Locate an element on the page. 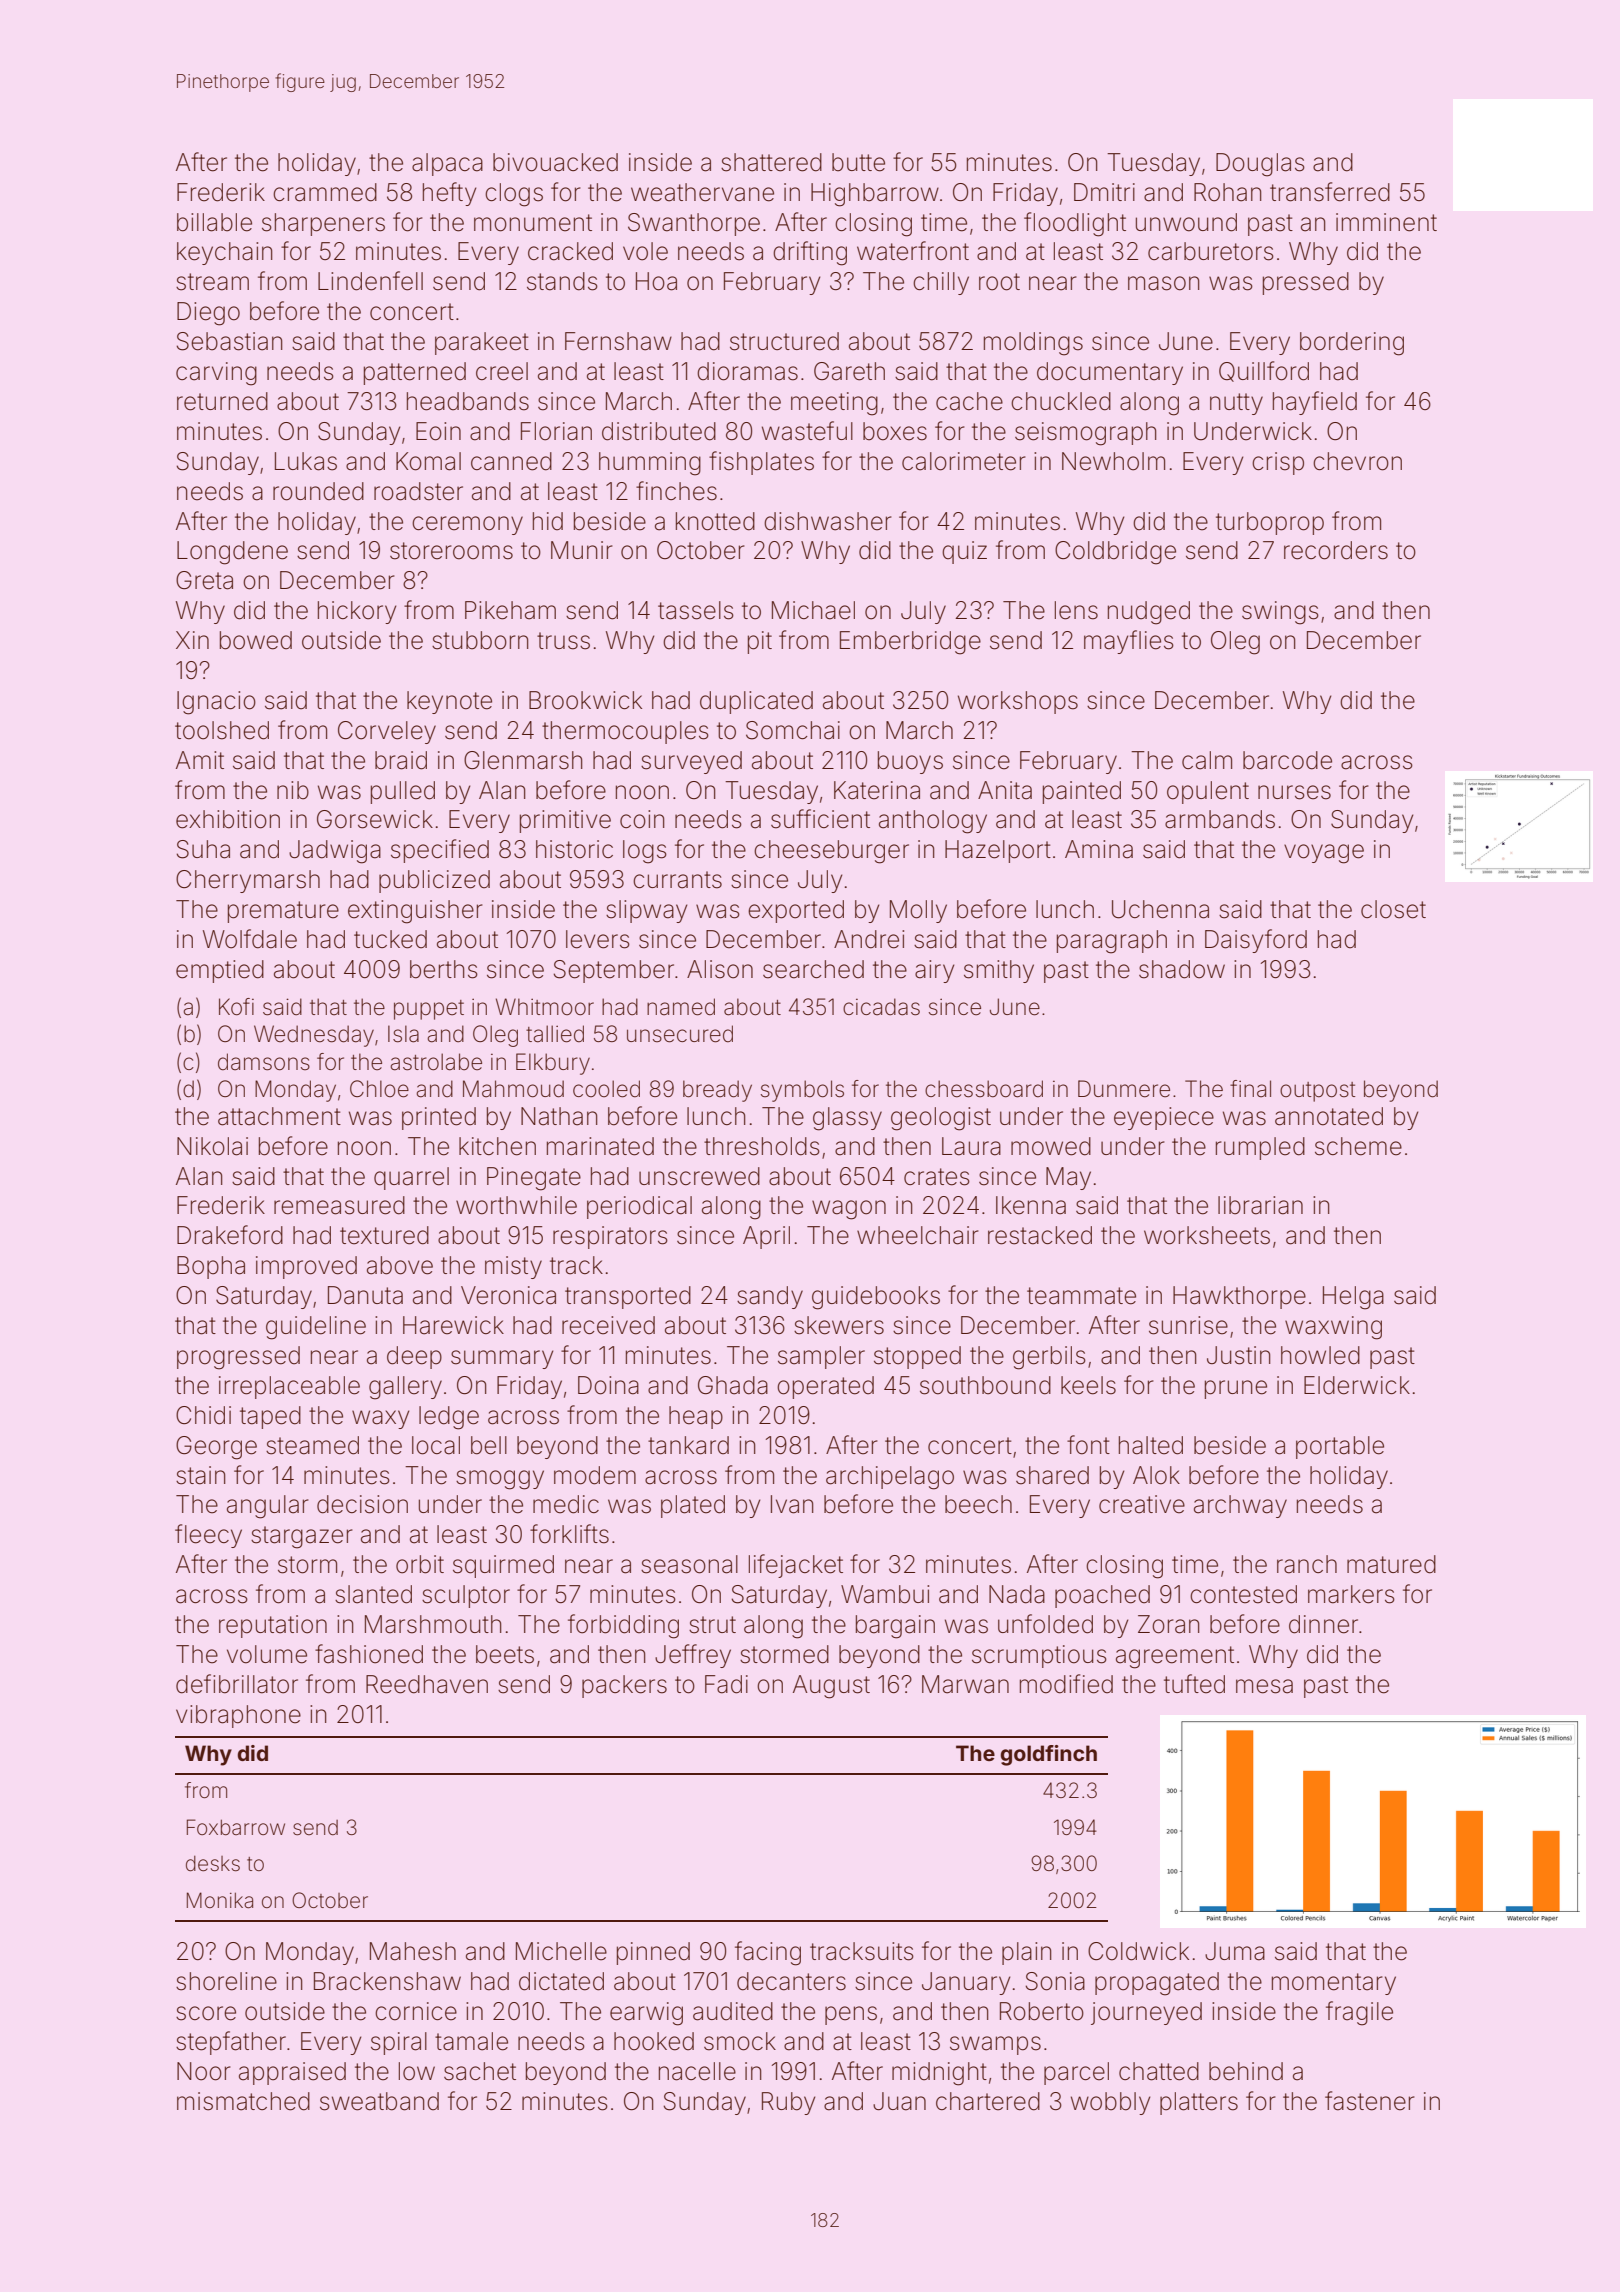 The width and height of the page is (1620, 2292). skewers is located at coordinates (839, 1325).
